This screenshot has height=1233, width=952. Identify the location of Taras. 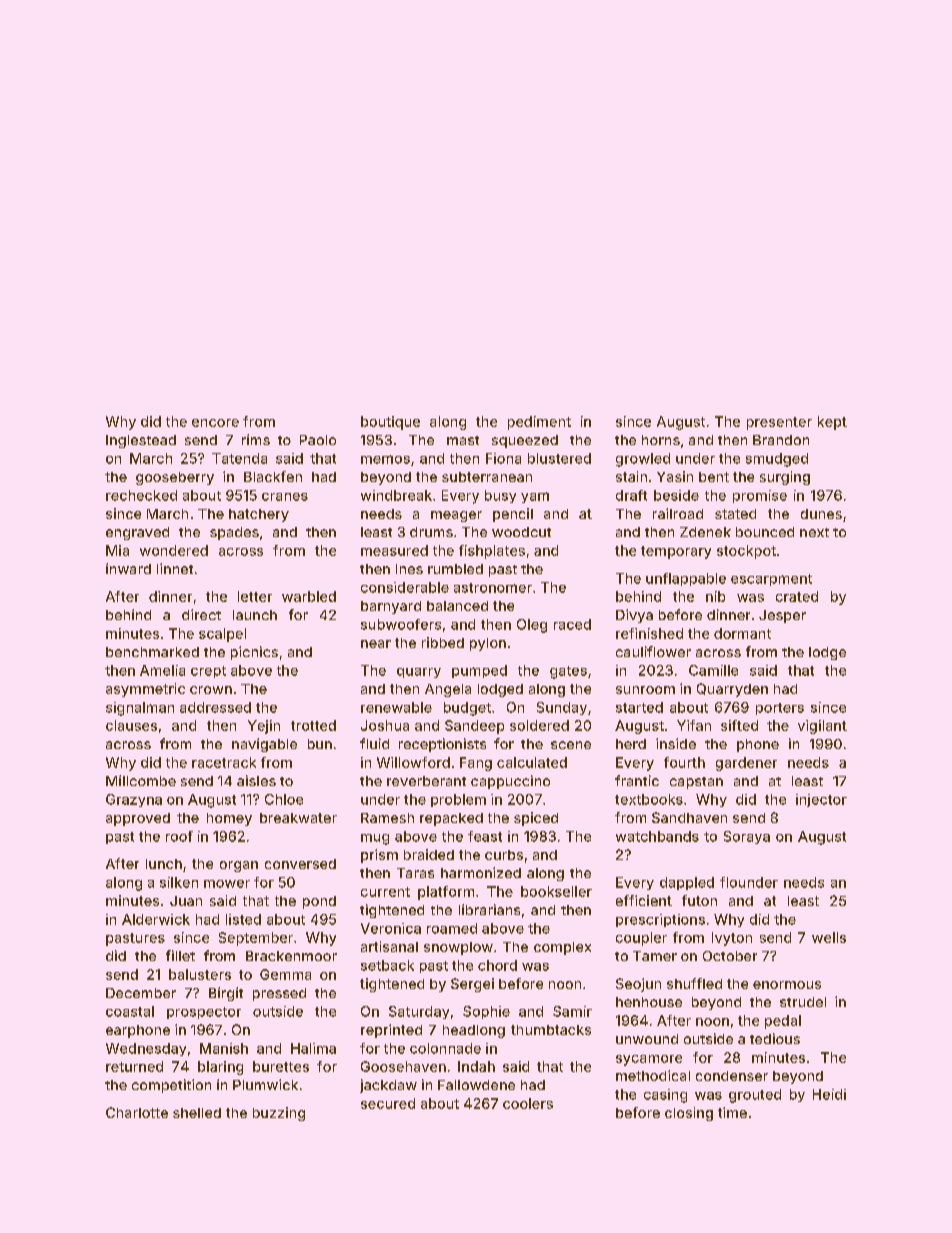
(415, 873).
